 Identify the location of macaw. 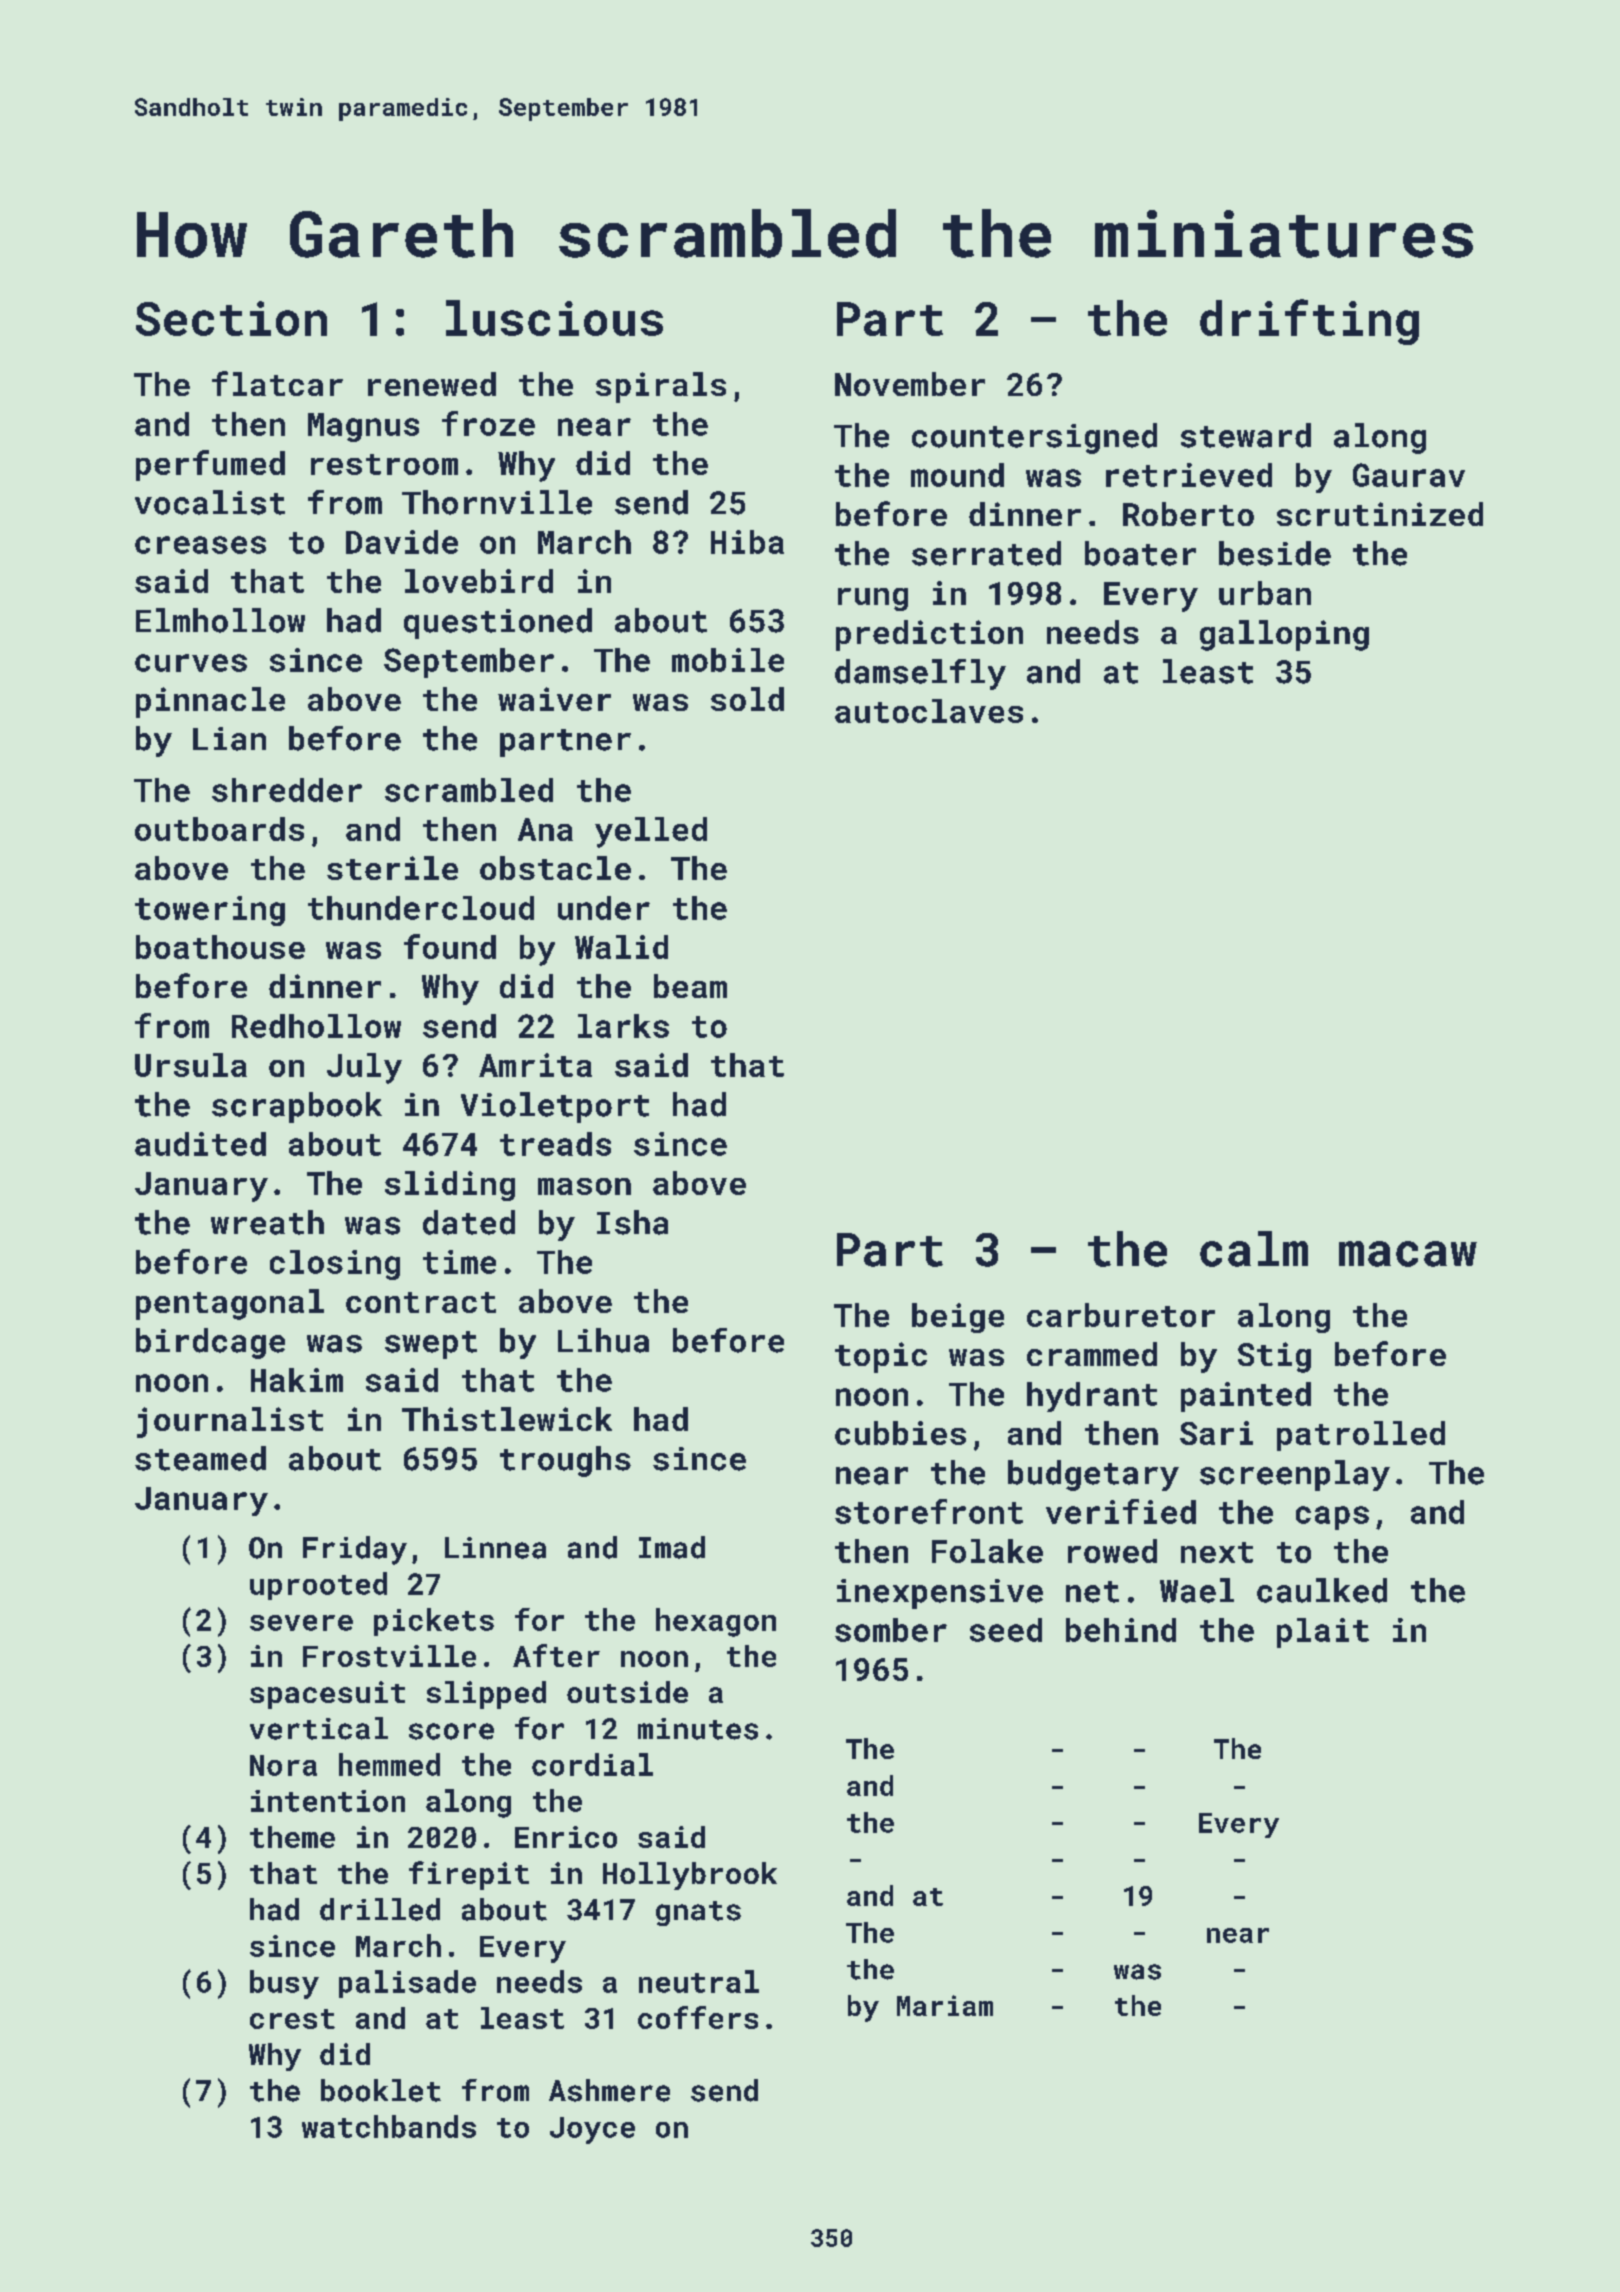
(1408, 1254).
